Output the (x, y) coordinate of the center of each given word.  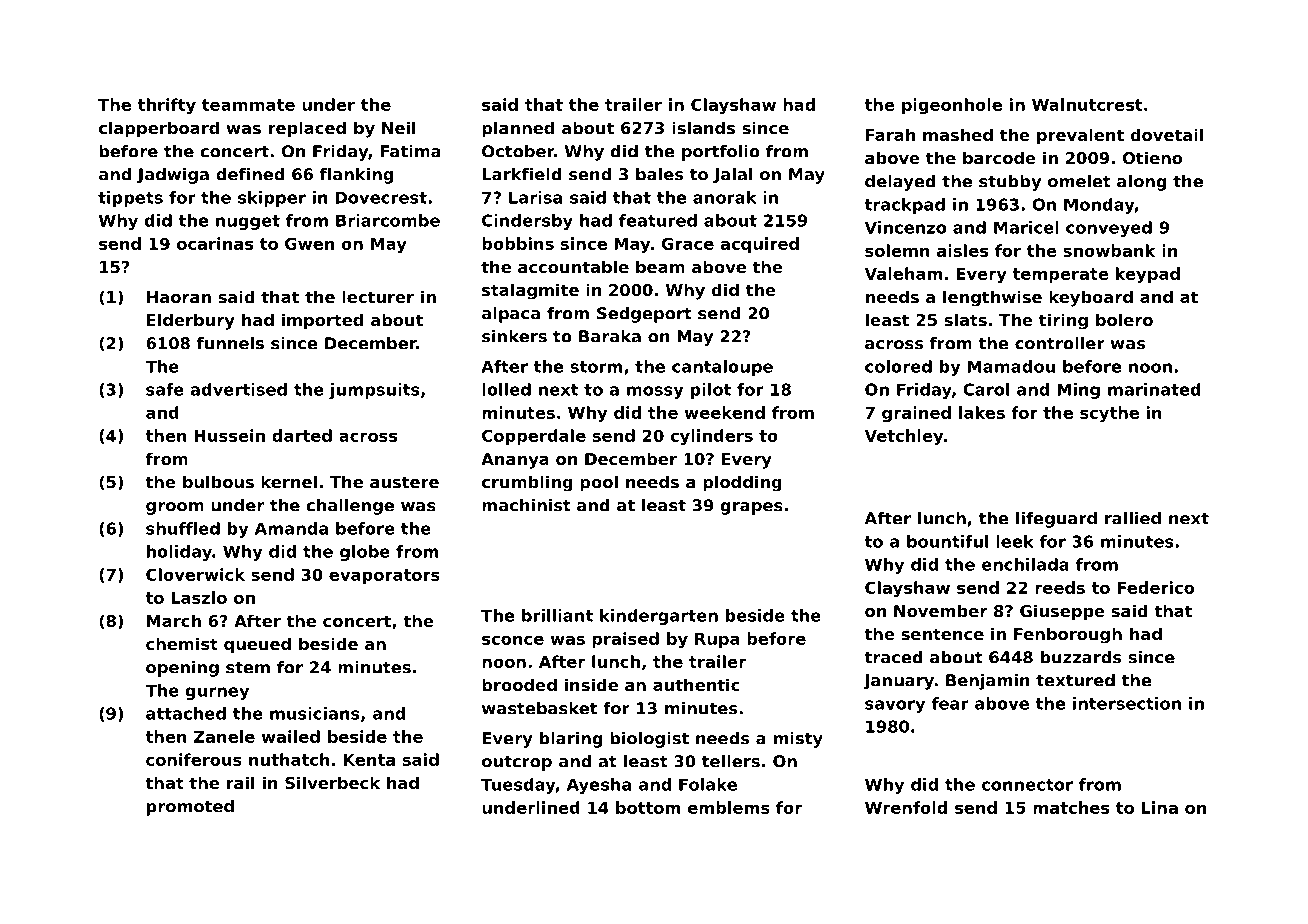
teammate (248, 105)
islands (703, 127)
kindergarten (659, 617)
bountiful (947, 541)
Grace (688, 243)
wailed (290, 736)
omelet (1079, 181)
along (1142, 183)
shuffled (183, 528)
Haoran (179, 297)
